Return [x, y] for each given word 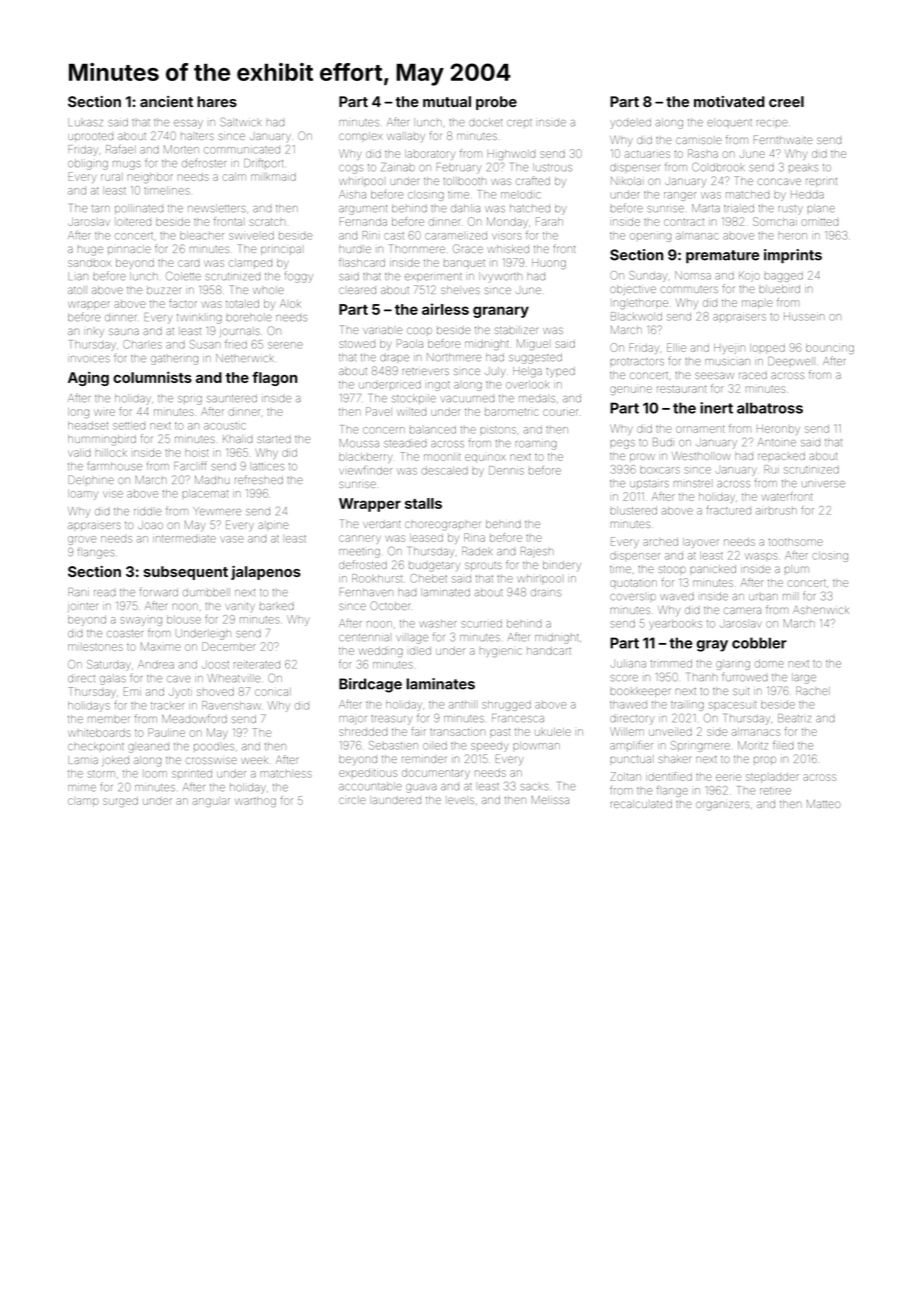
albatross [770, 408]
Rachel [813, 690]
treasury [391, 720]
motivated [729, 101]
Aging [88, 378]
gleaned [148, 748]
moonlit [442, 457]
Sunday [648, 276]
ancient [166, 101]
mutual [447, 101]
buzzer [164, 290]
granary [501, 312]
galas [113, 679]
